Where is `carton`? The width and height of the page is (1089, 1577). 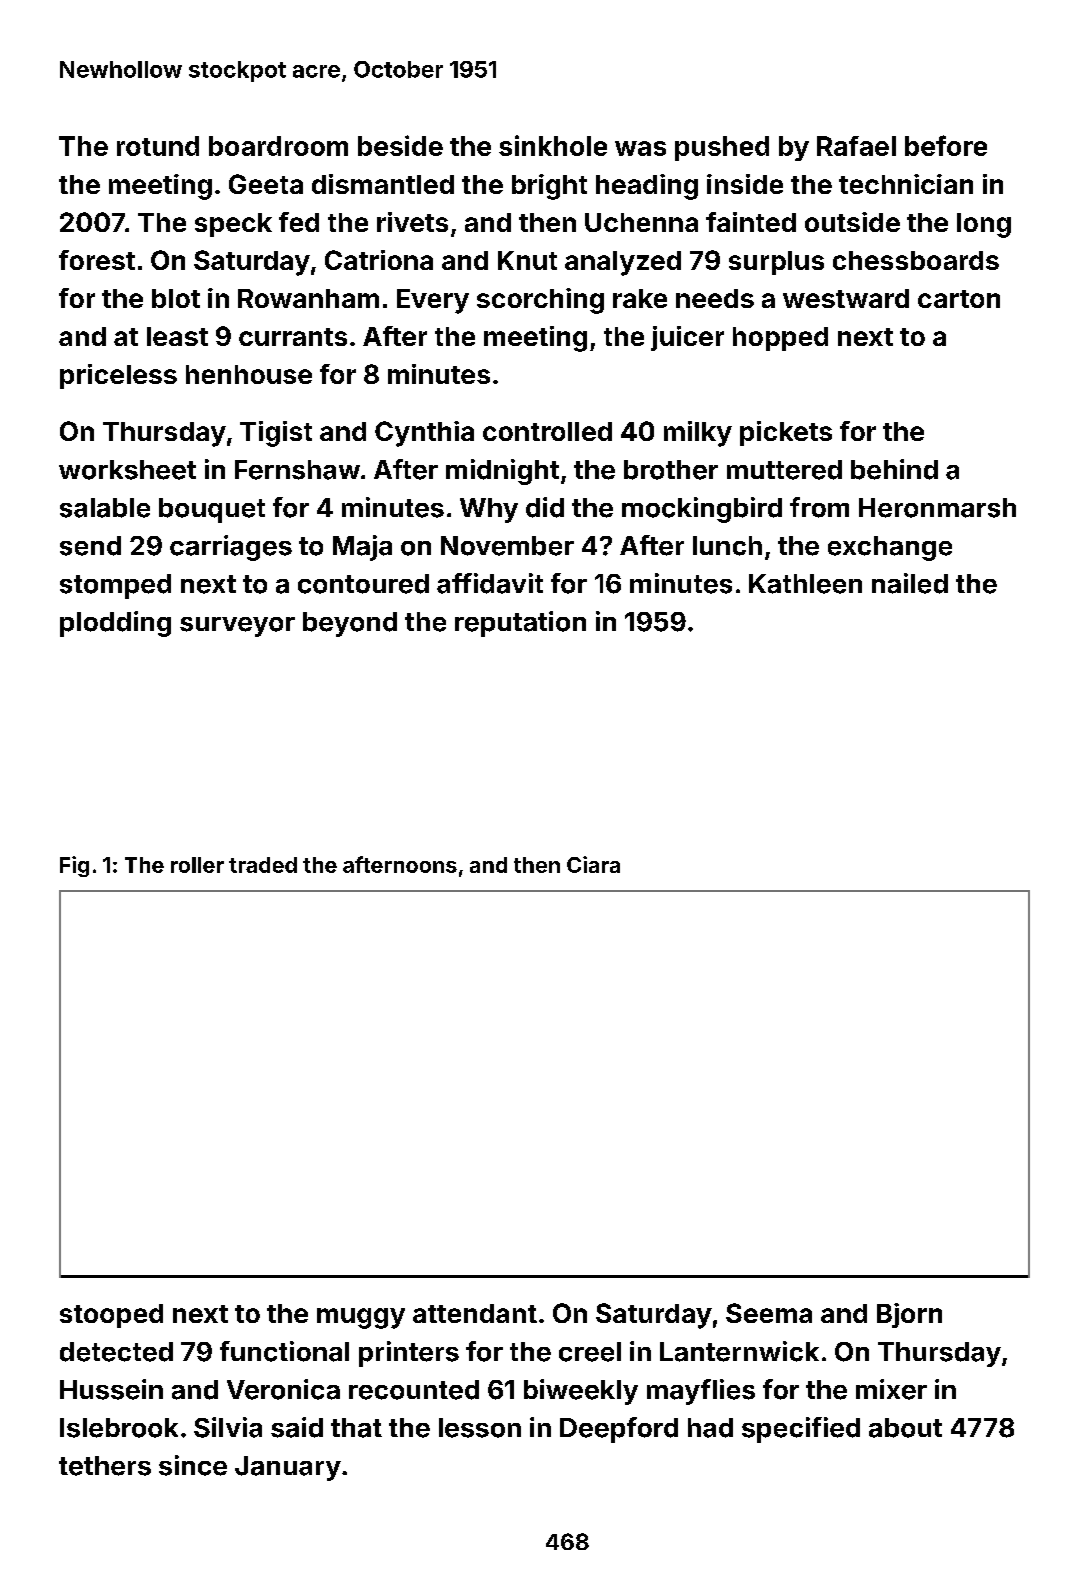
carton is located at coordinates (959, 299).
